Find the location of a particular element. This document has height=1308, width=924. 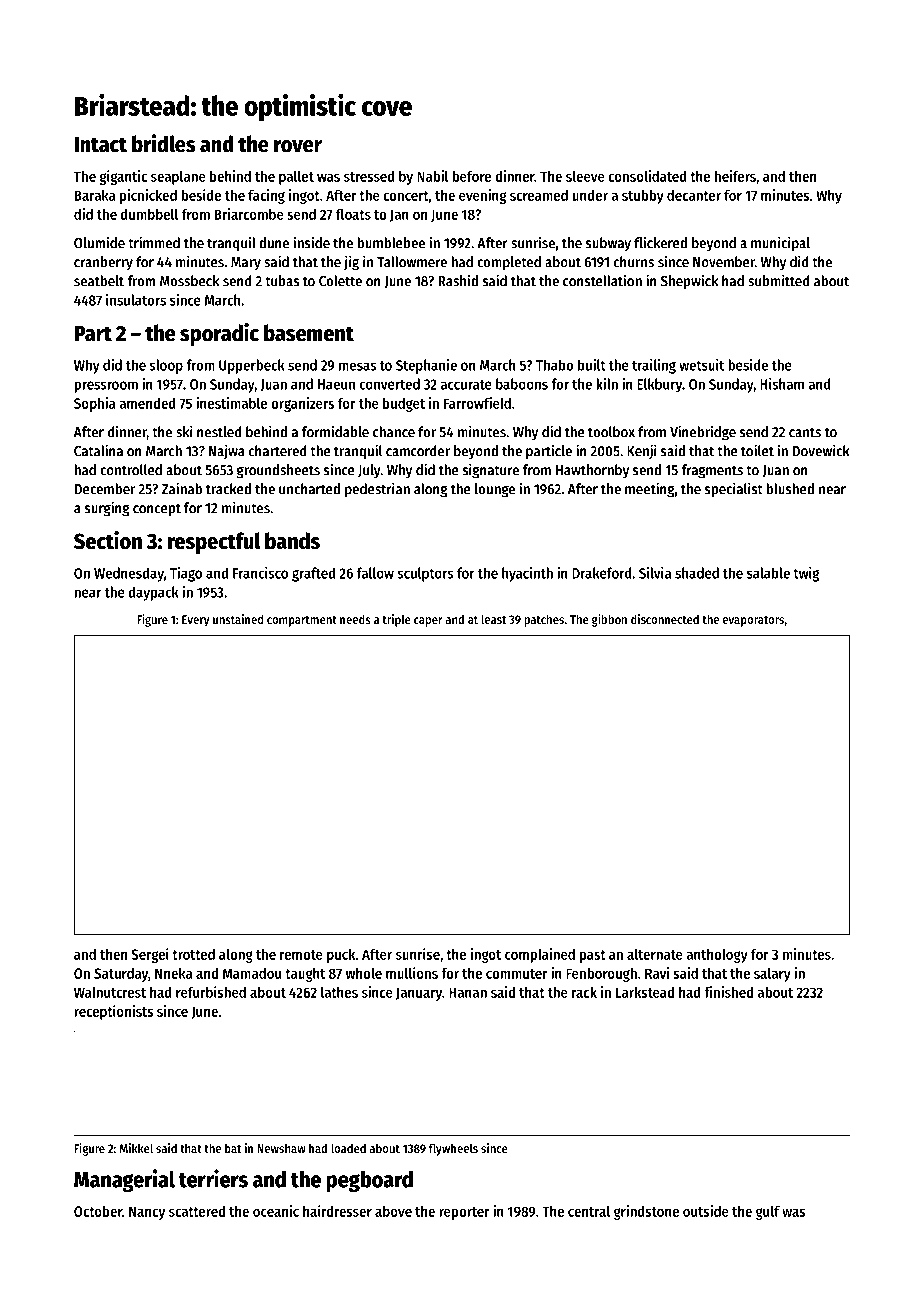

salary is located at coordinates (772, 974).
